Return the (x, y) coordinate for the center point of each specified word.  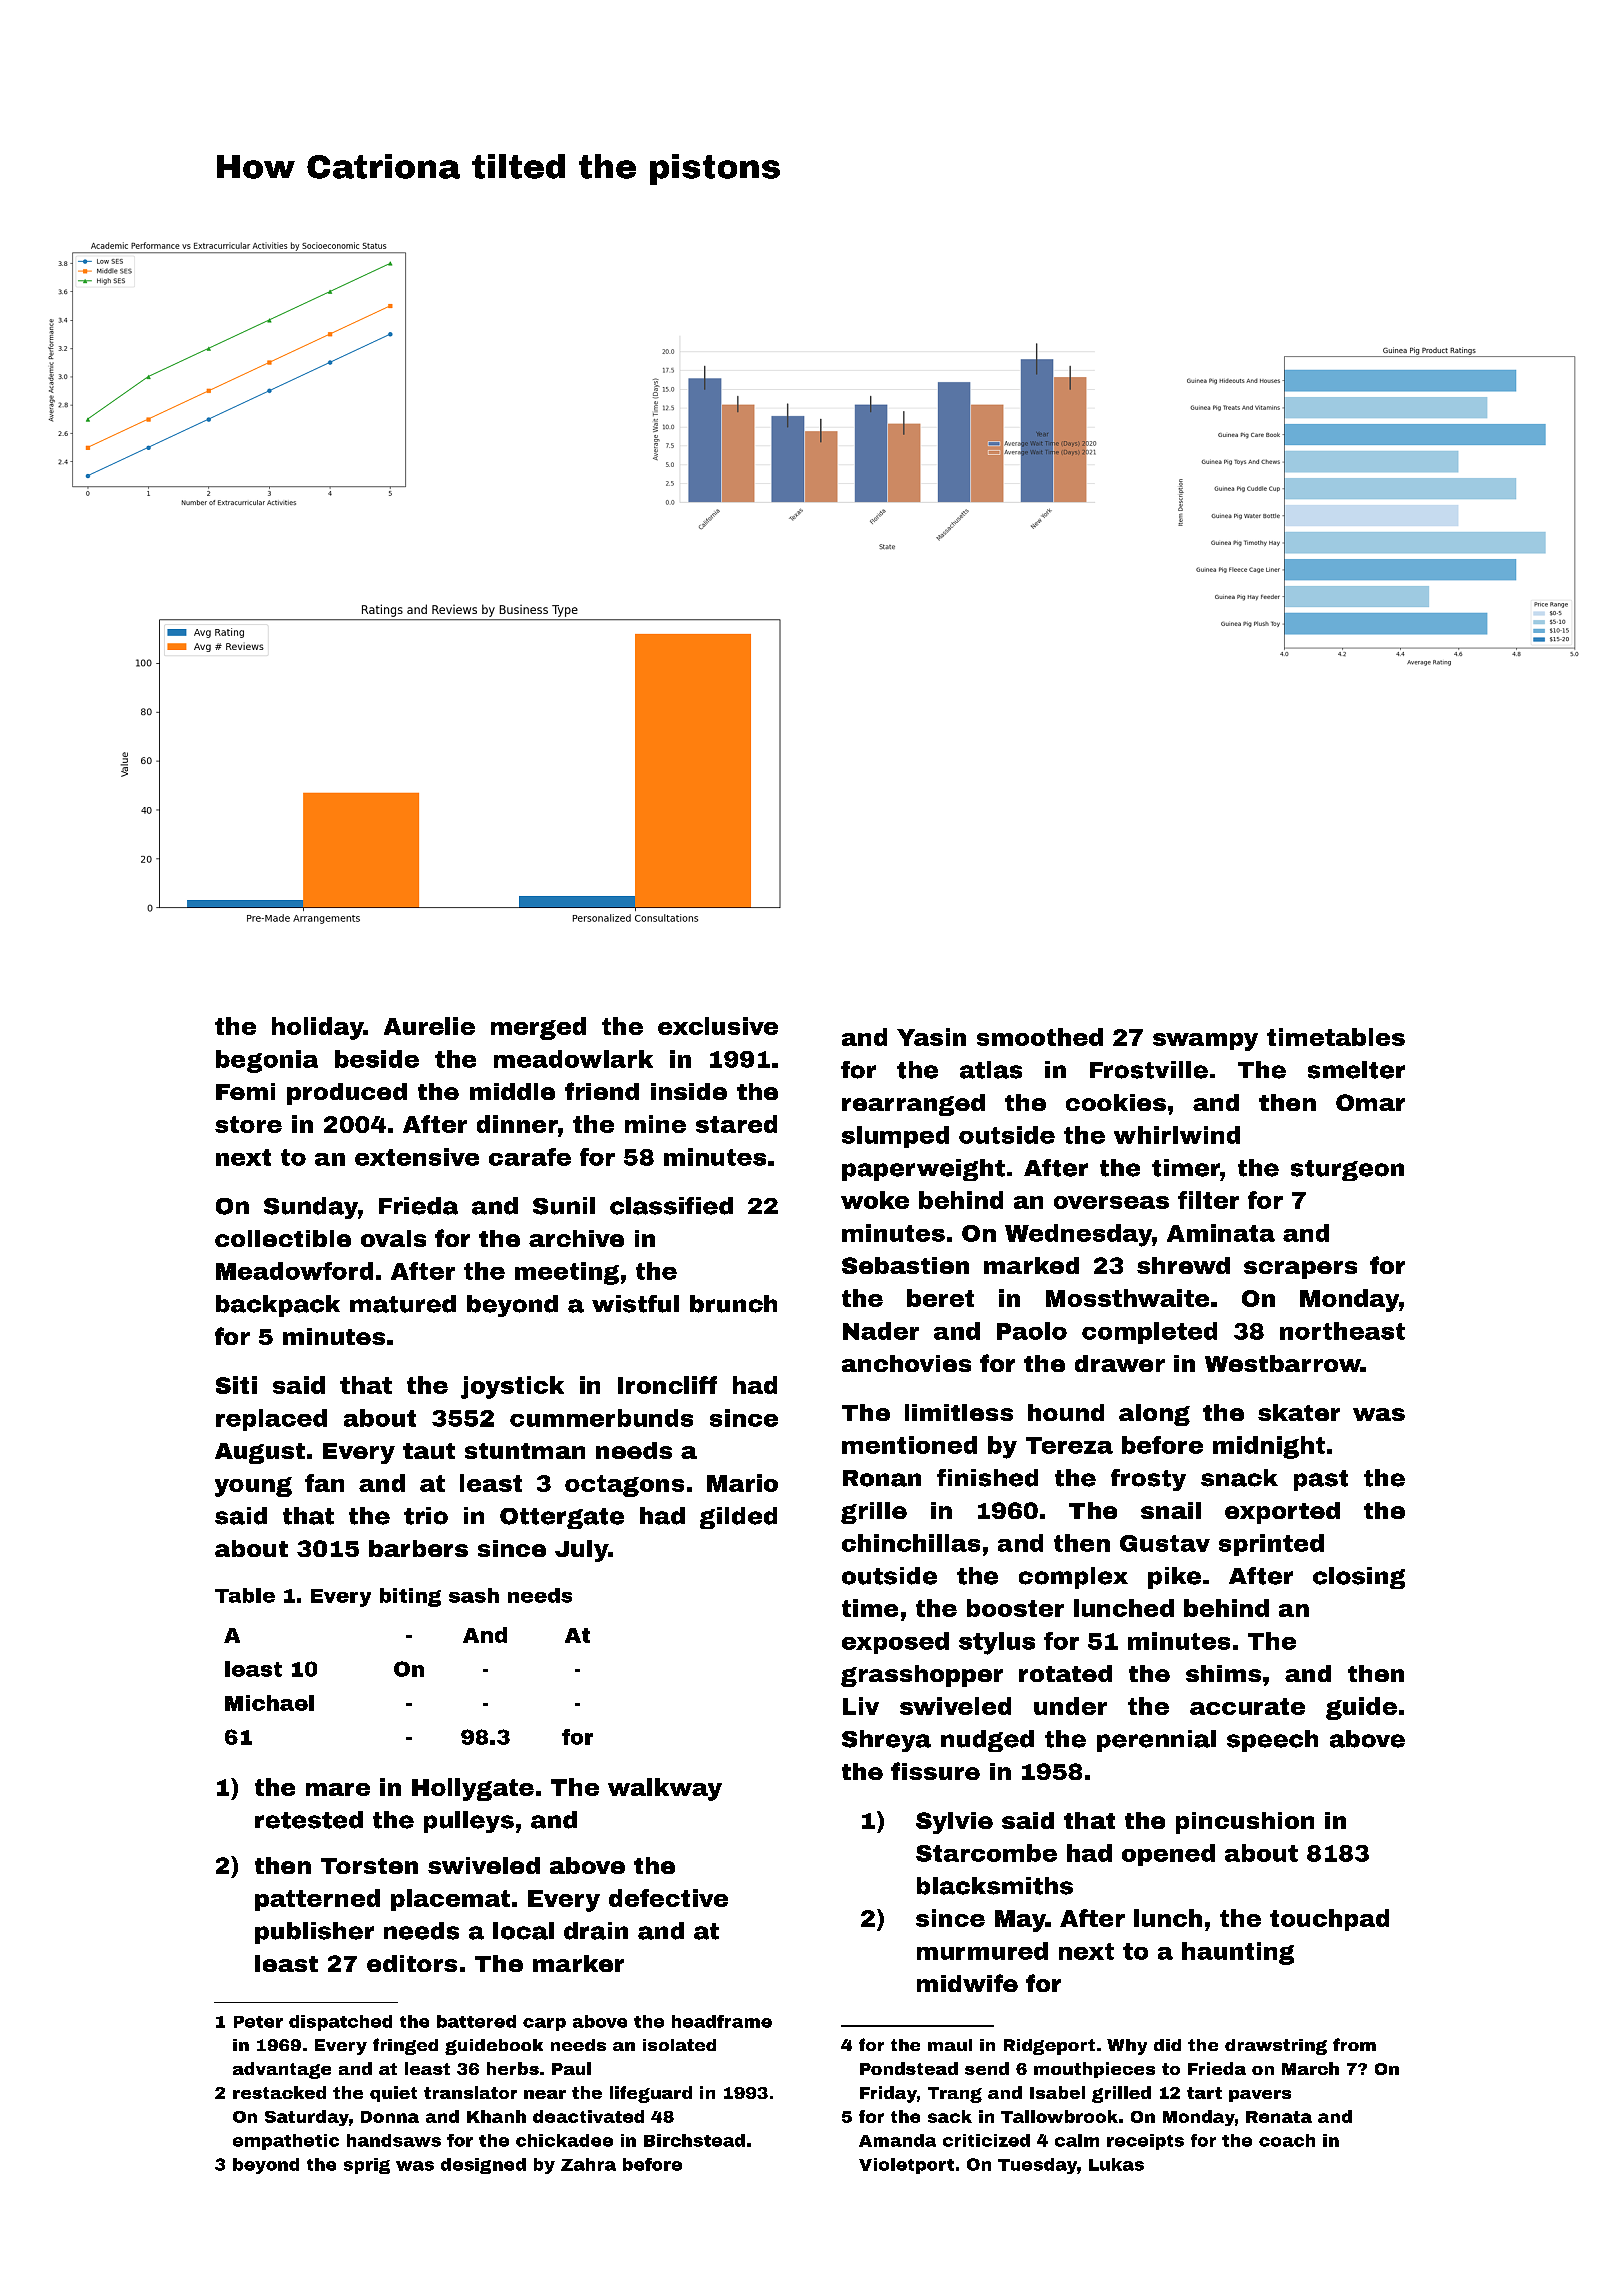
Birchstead (694, 2140)
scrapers (1300, 1270)
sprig (367, 2166)
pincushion (1245, 1823)
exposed (895, 1643)
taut (429, 1451)
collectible (283, 1238)
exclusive (718, 1026)
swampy (1205, 1042)
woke (875, 1200)
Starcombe (986, 1853)
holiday (318, 1028)
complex (1073, 1578)
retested (309, 1820)
